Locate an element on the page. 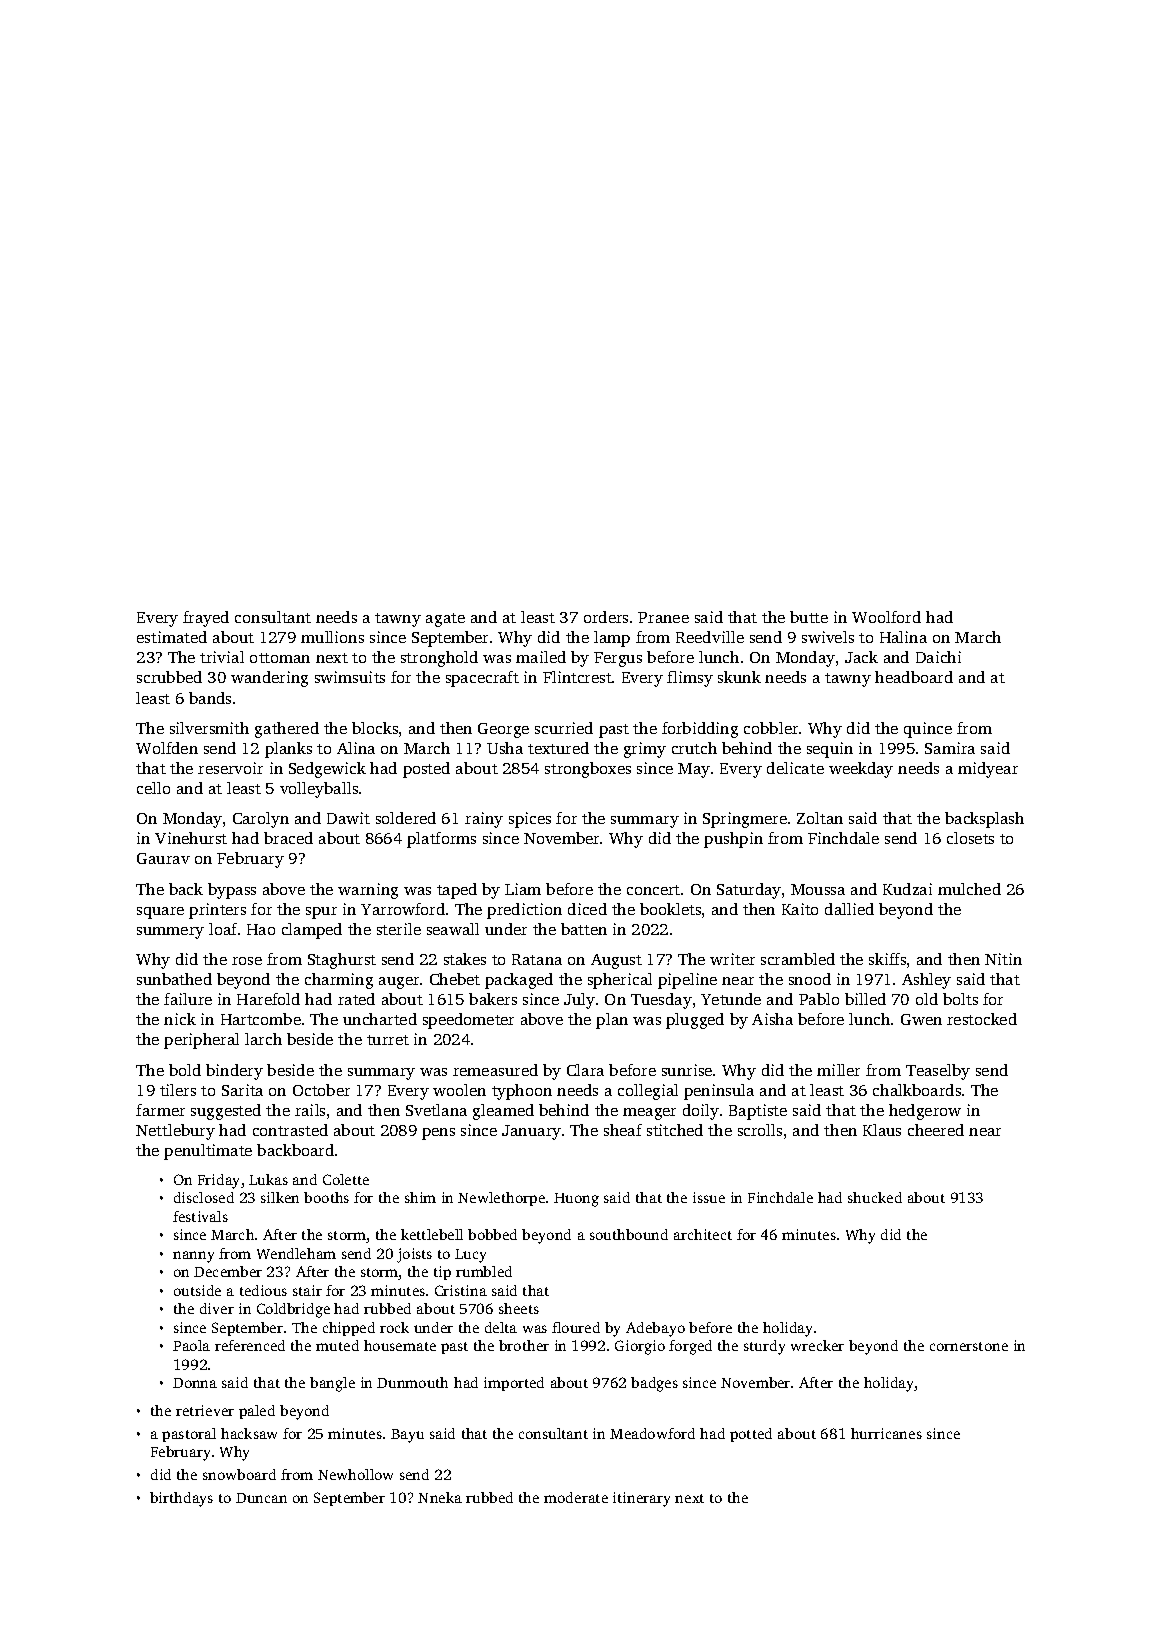  Pranee is located at coordinates (663, 617).
